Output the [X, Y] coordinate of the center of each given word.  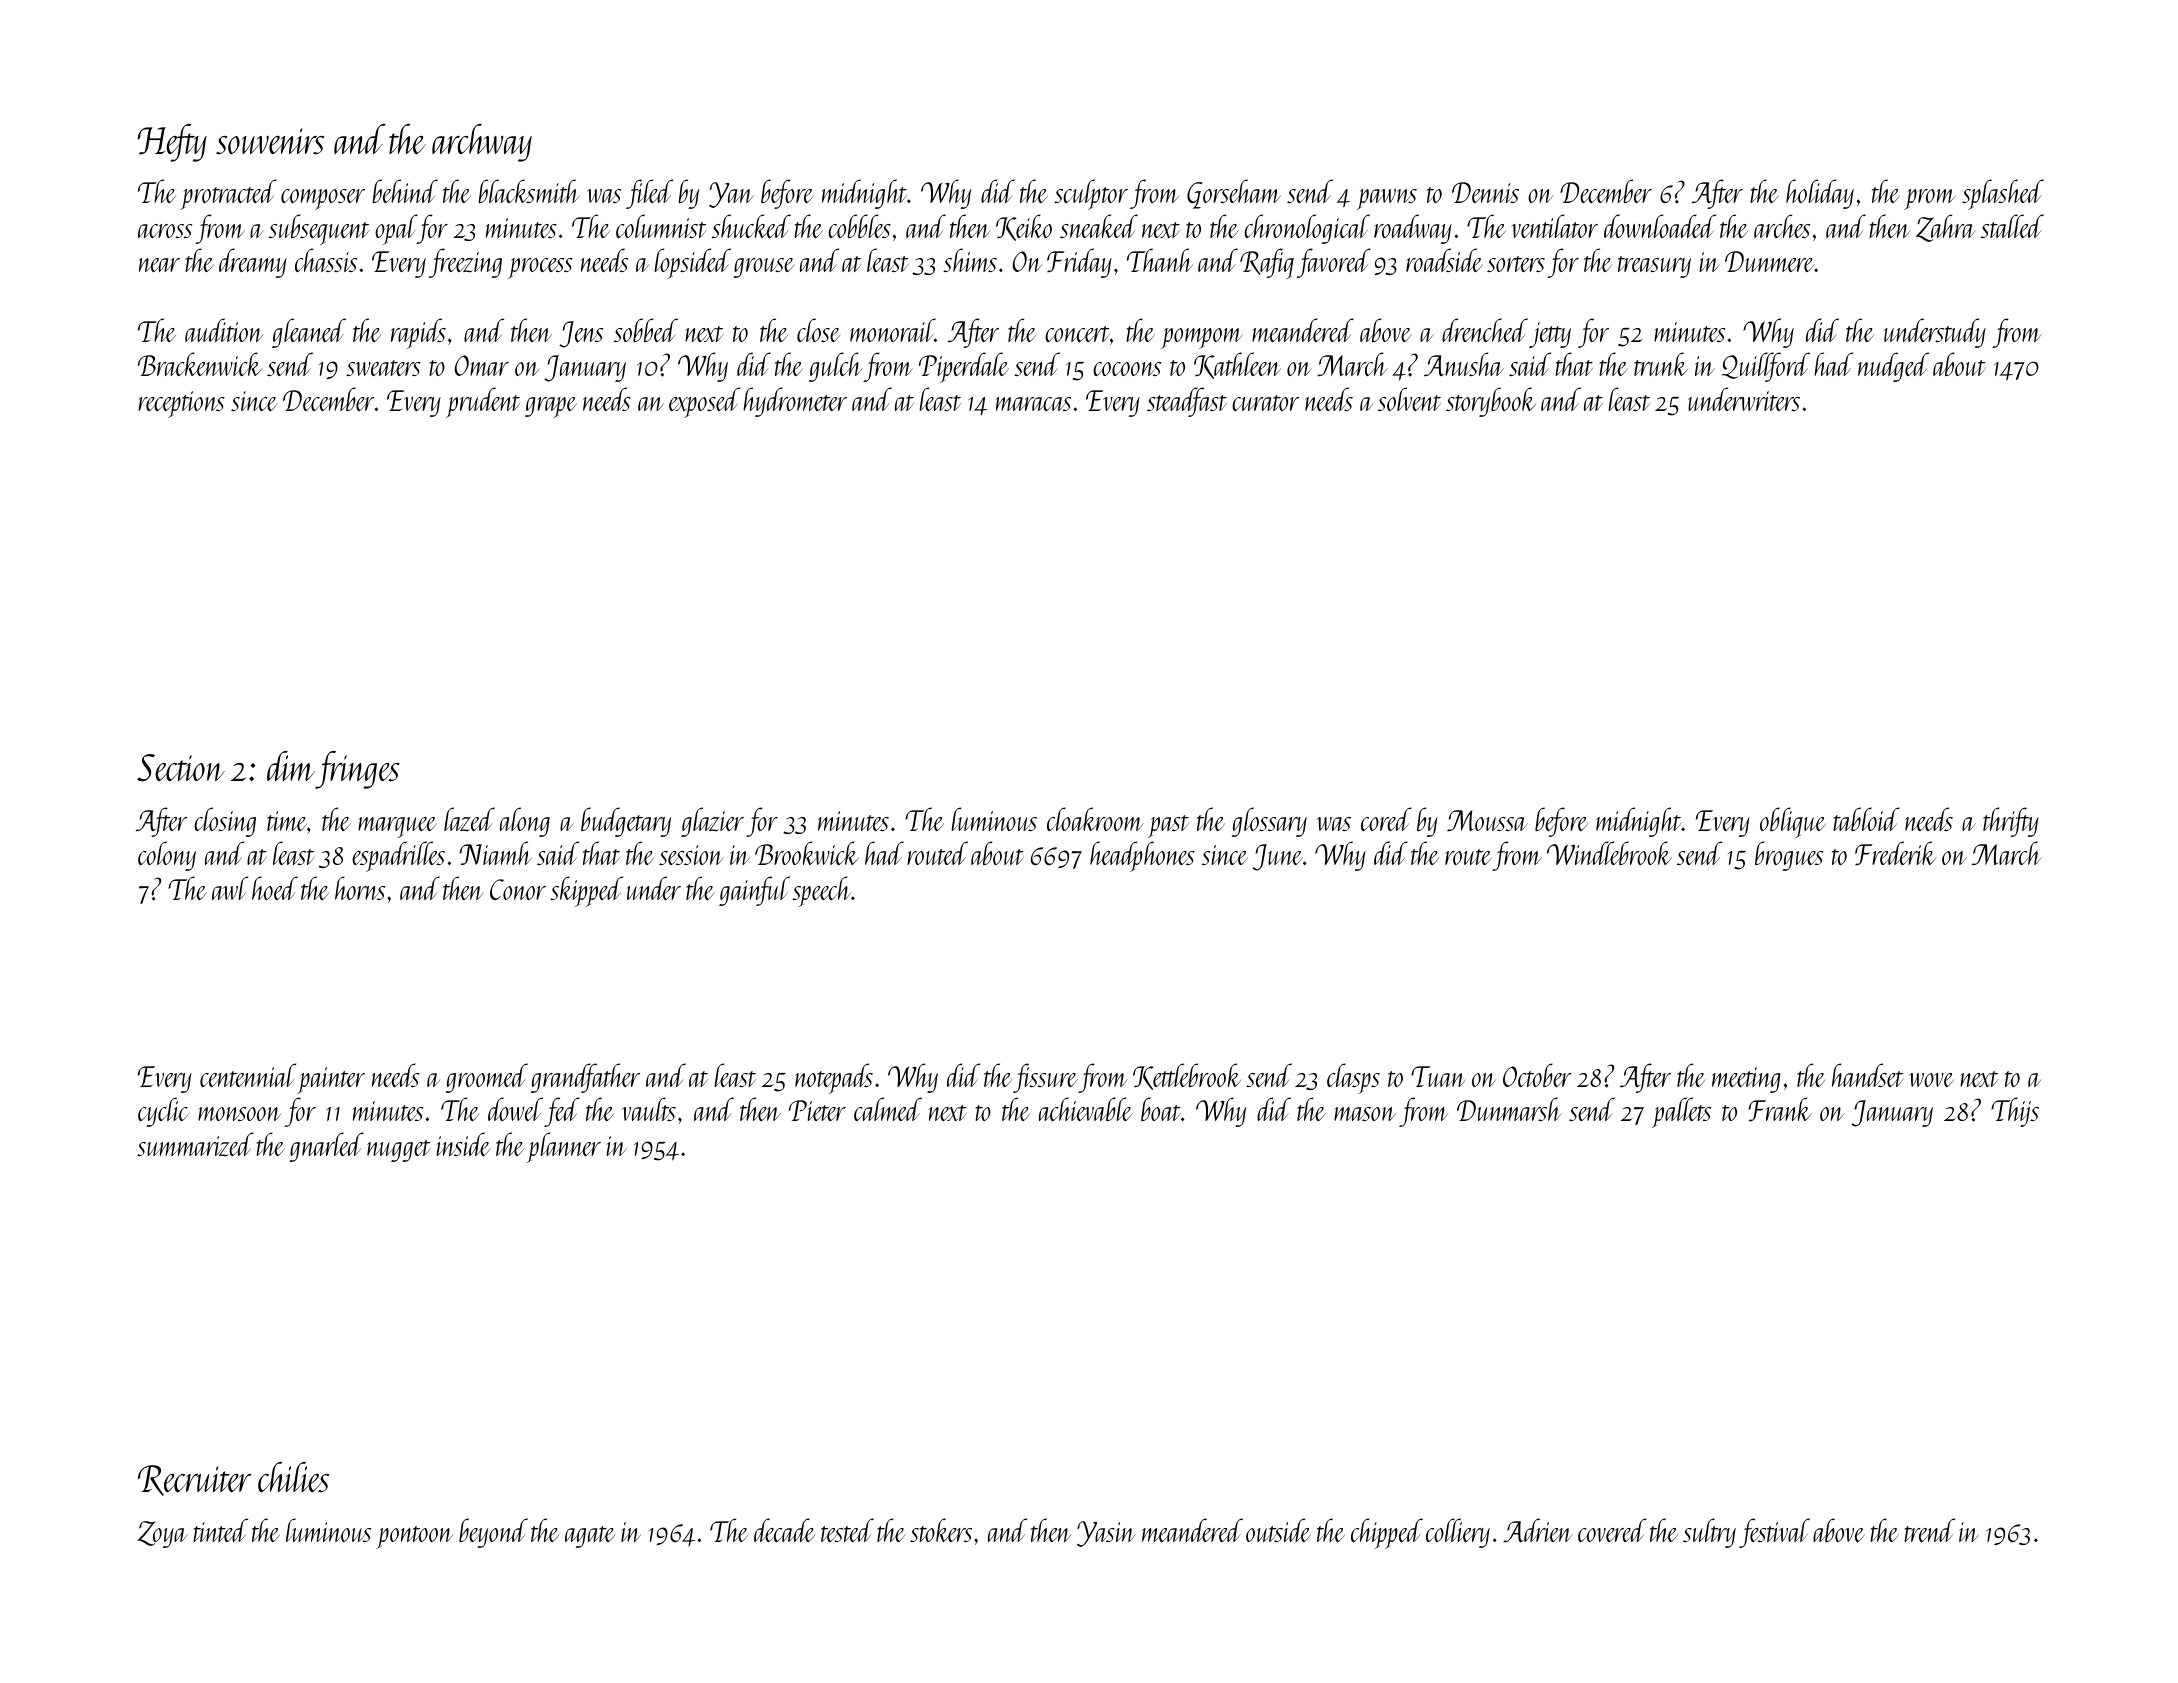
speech [821, 891]
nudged [1893, 367]
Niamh [495, 853]
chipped [1387, 1533]
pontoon [414, 1537]
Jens [581, 334]
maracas [1033, 404]
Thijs [2015, 1112]
